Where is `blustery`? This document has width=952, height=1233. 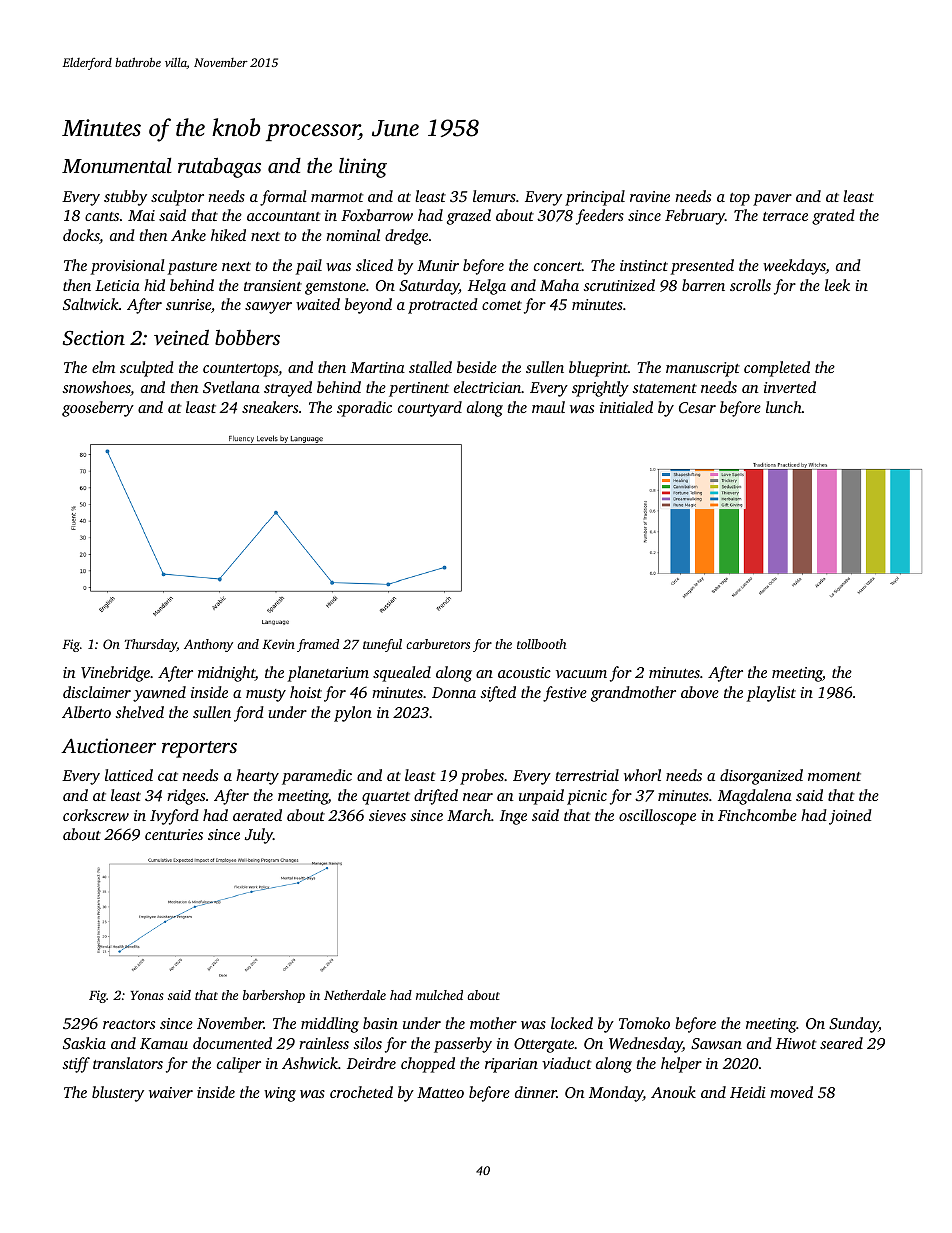
blustery is located at coordinates (118, 1094).
